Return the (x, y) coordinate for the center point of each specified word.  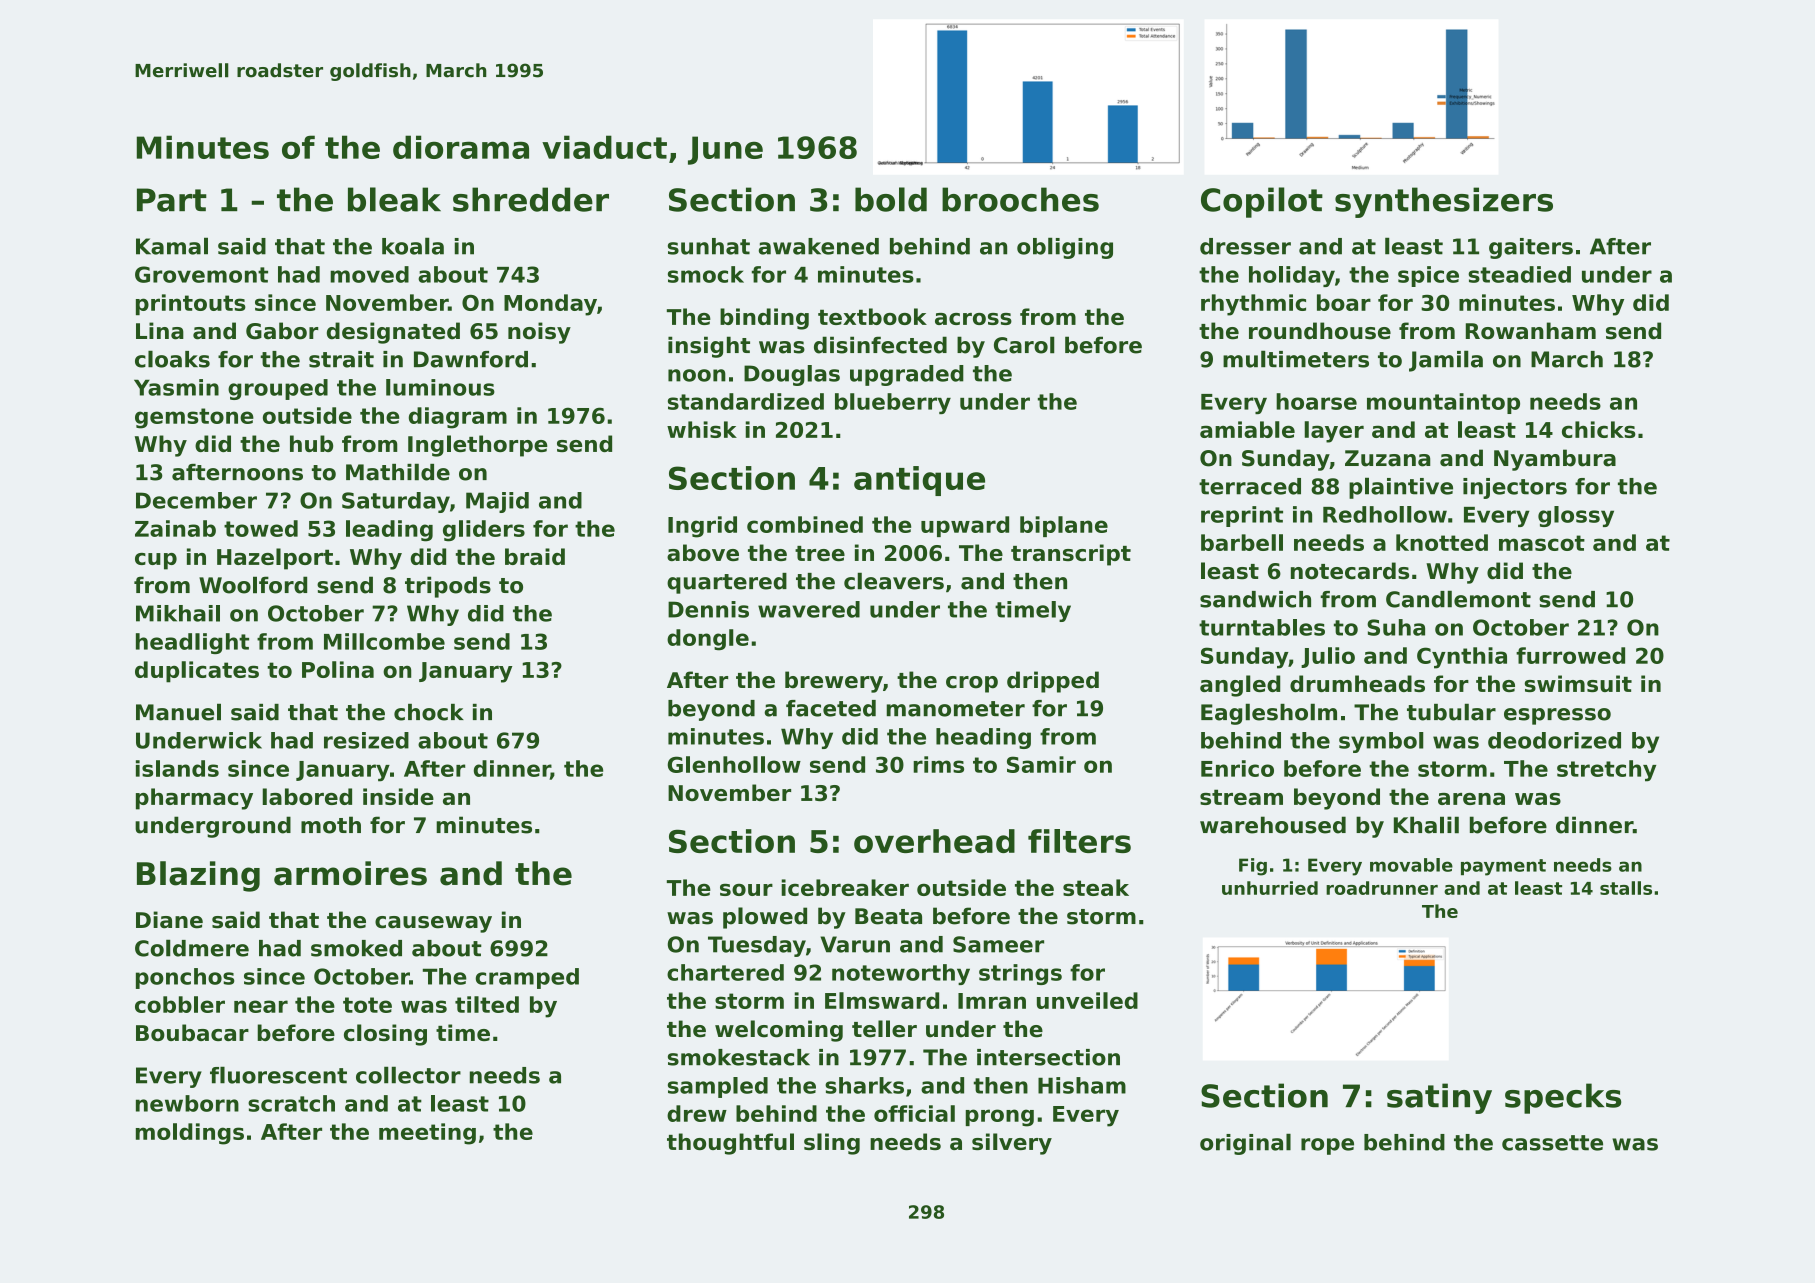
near (261, 1006)
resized (366, 740)
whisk (702, 429)
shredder (531, 199)
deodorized (1554, 740)
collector (408, 1075)
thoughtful (730, 1144)
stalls (1626, 888)
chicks (1599, 429)
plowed (765, 918)
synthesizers (1444, 202)
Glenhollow (734, 764)
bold (891, 199)
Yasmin (176, 387)
